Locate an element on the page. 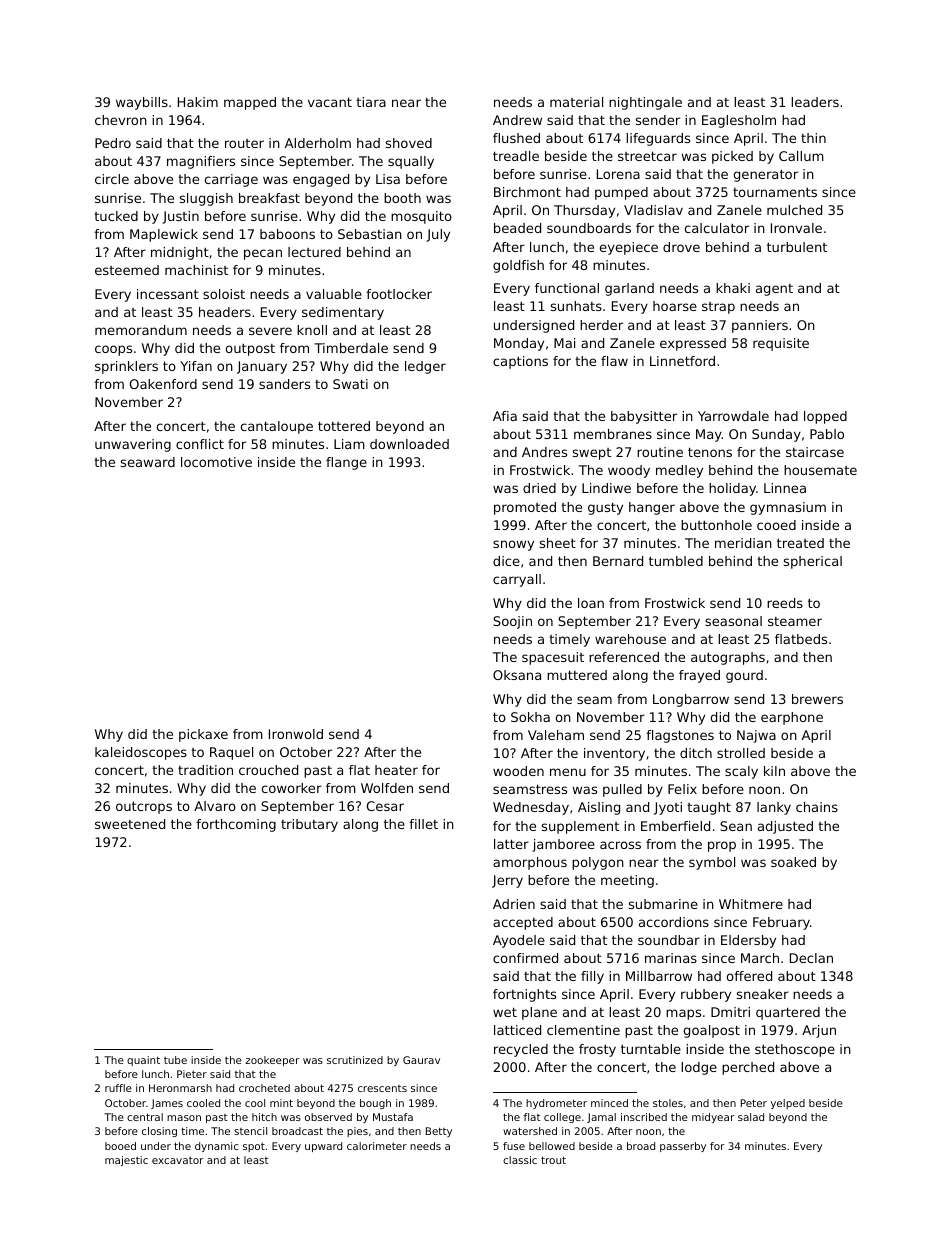 The width and height of the image is (952, 1233). hydrometer is located at coordinates (556, 1104).
